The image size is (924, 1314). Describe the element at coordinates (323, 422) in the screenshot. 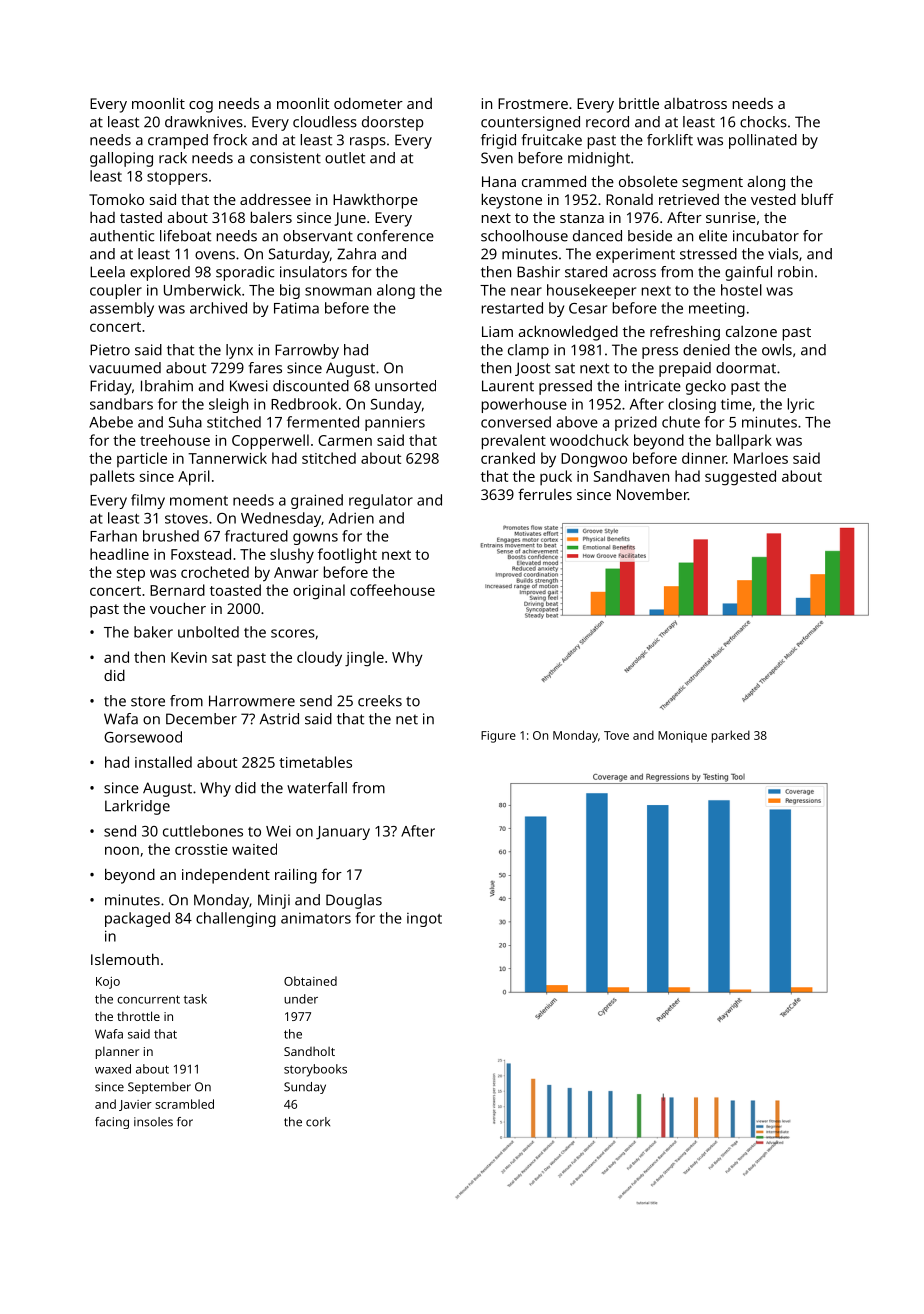

I see `fermented` at that location.
